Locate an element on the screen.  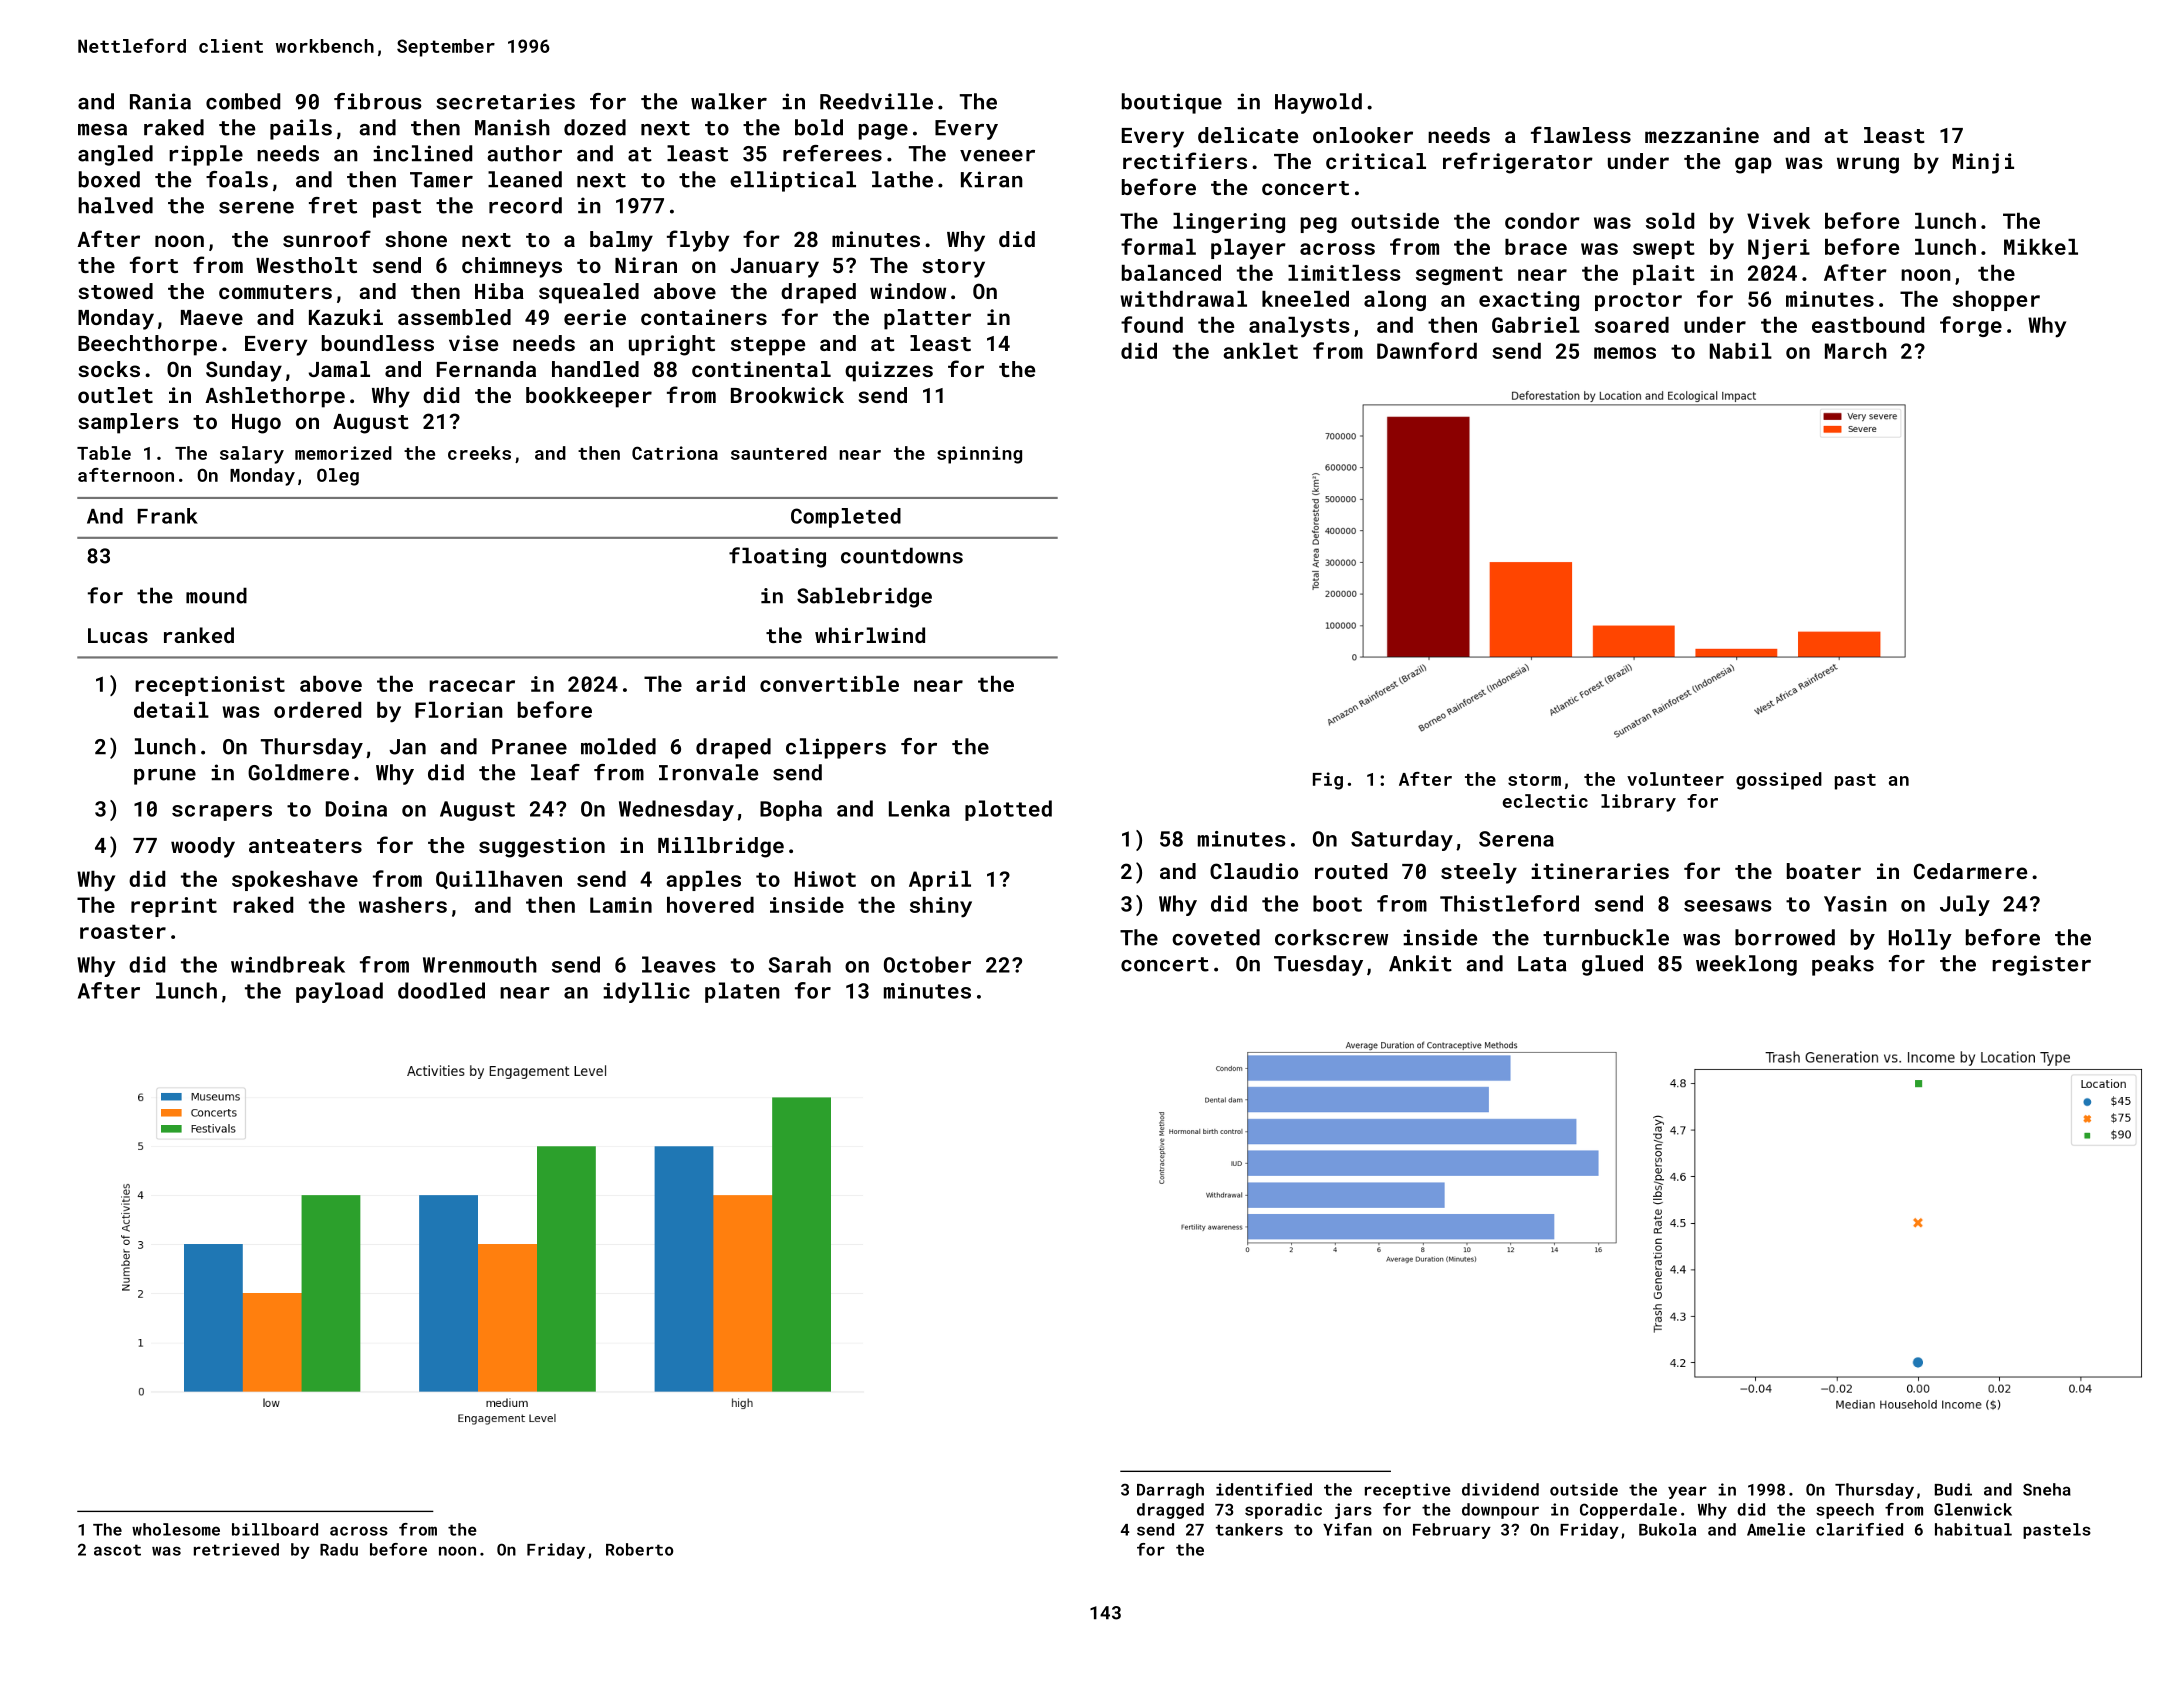
ascot is located at coordinates (117, 1550).
